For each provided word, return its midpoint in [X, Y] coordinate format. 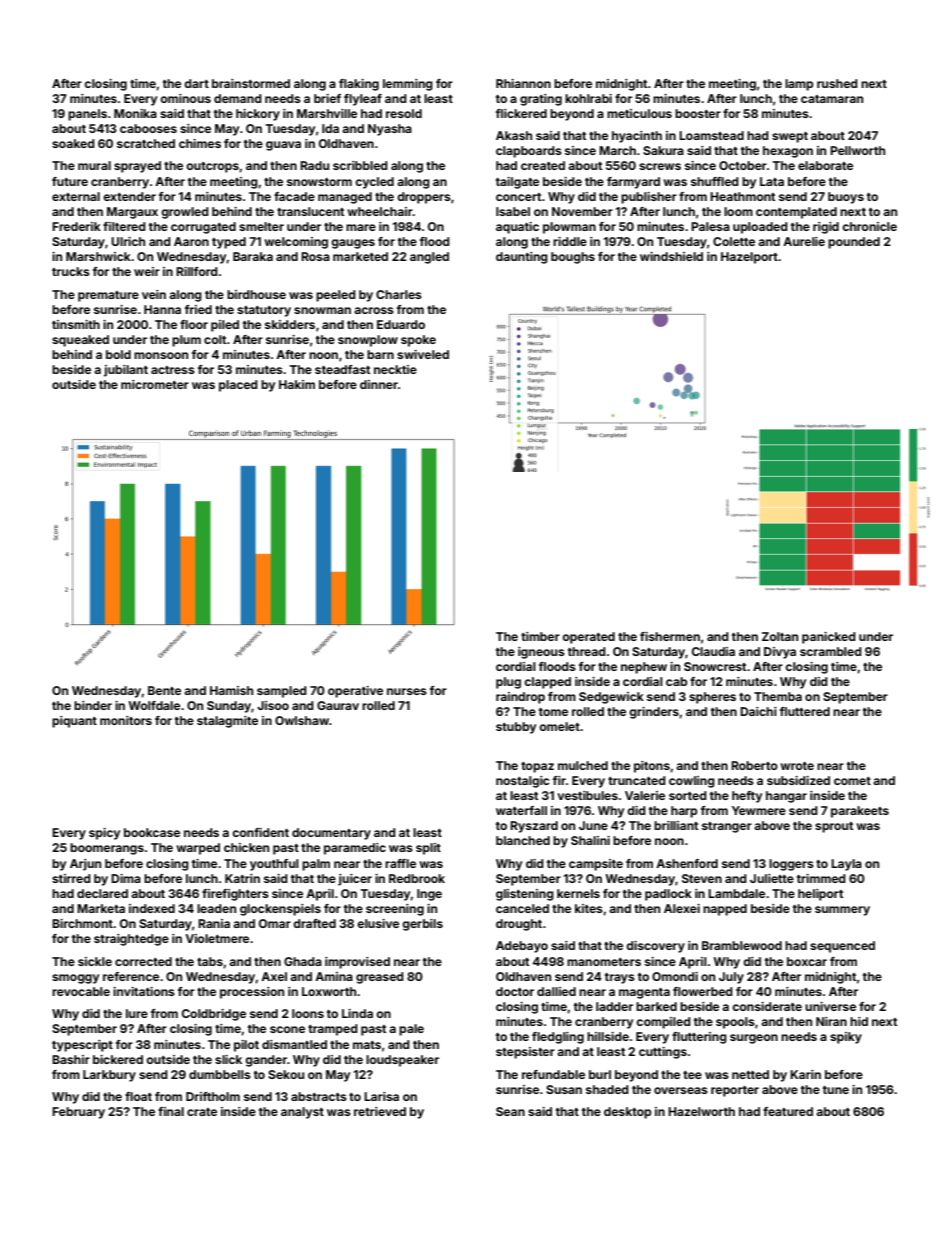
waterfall [521, 810]
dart [196, 83]
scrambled [831, 651]
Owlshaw [302, 720]
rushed [837, 83]
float [138, 1096]
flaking [359, 85]
